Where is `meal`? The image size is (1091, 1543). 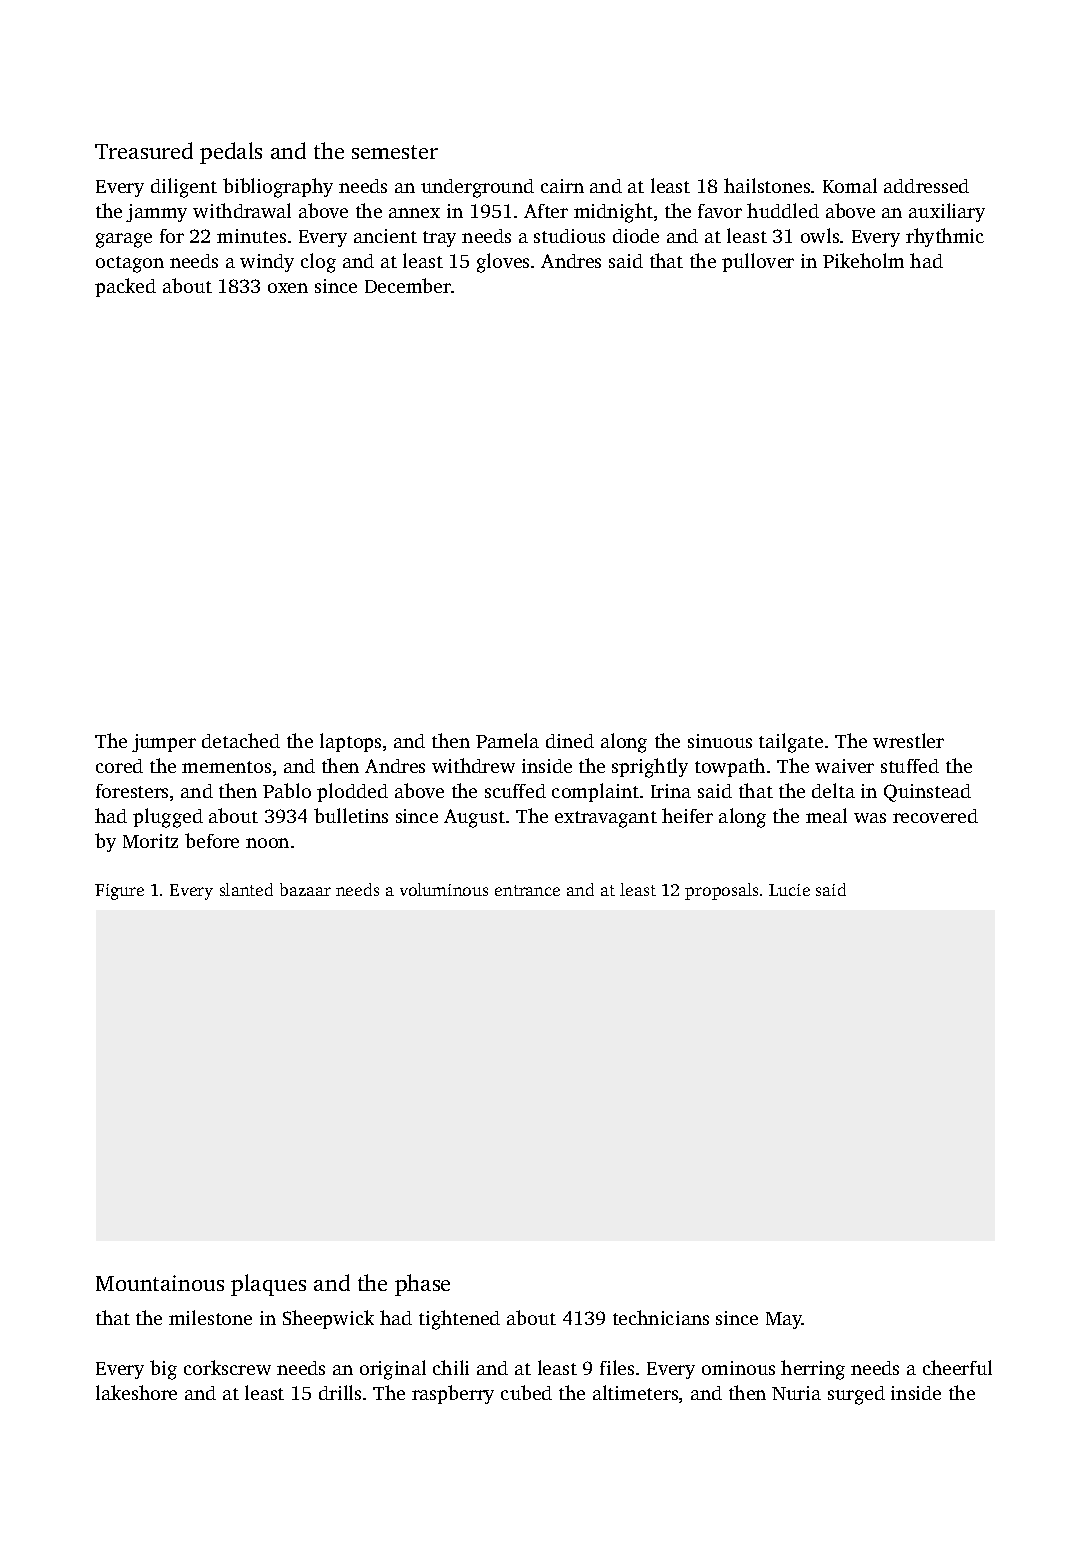
meal is located at coordinates (826, 815).
